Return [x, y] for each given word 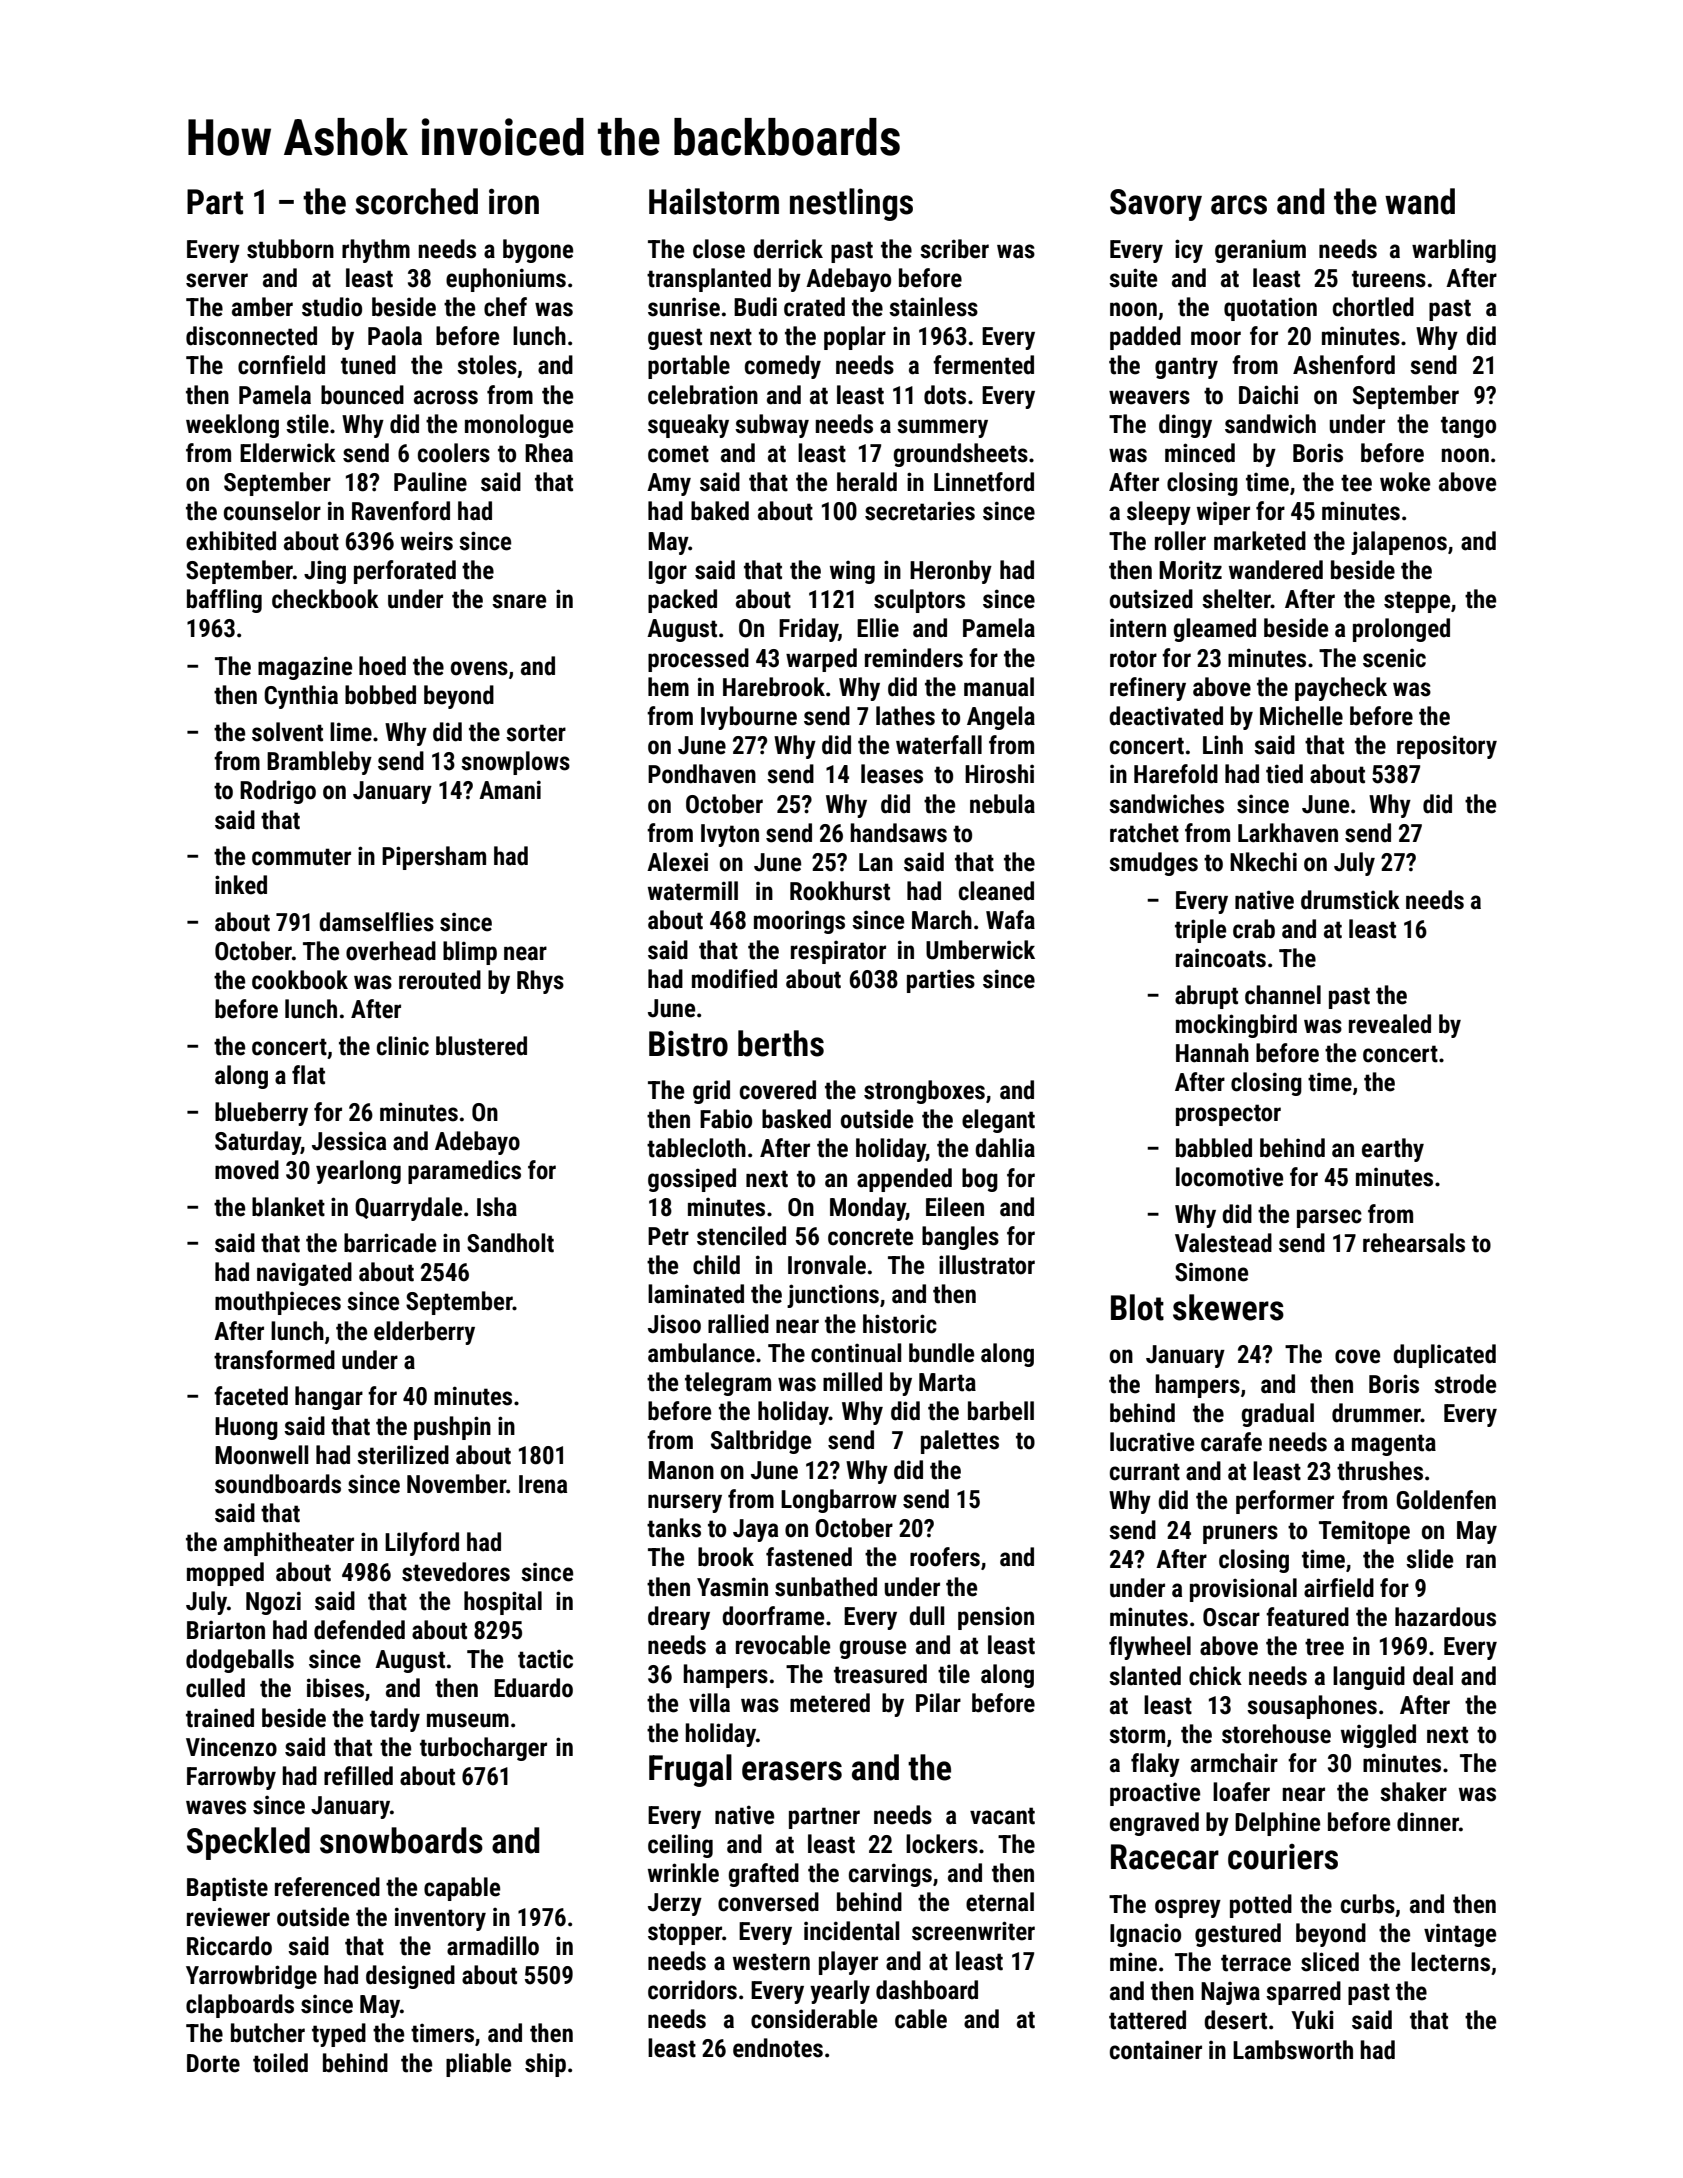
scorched [416, 201]
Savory [1156, 205]
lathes [905, 716]
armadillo [493, 1946]
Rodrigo [278, 792]
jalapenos [1399, 543]
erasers [792, 1771]
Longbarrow [839, 1501]
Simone [1211, 1272]
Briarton [226, 1630]
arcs [1239, 205]
